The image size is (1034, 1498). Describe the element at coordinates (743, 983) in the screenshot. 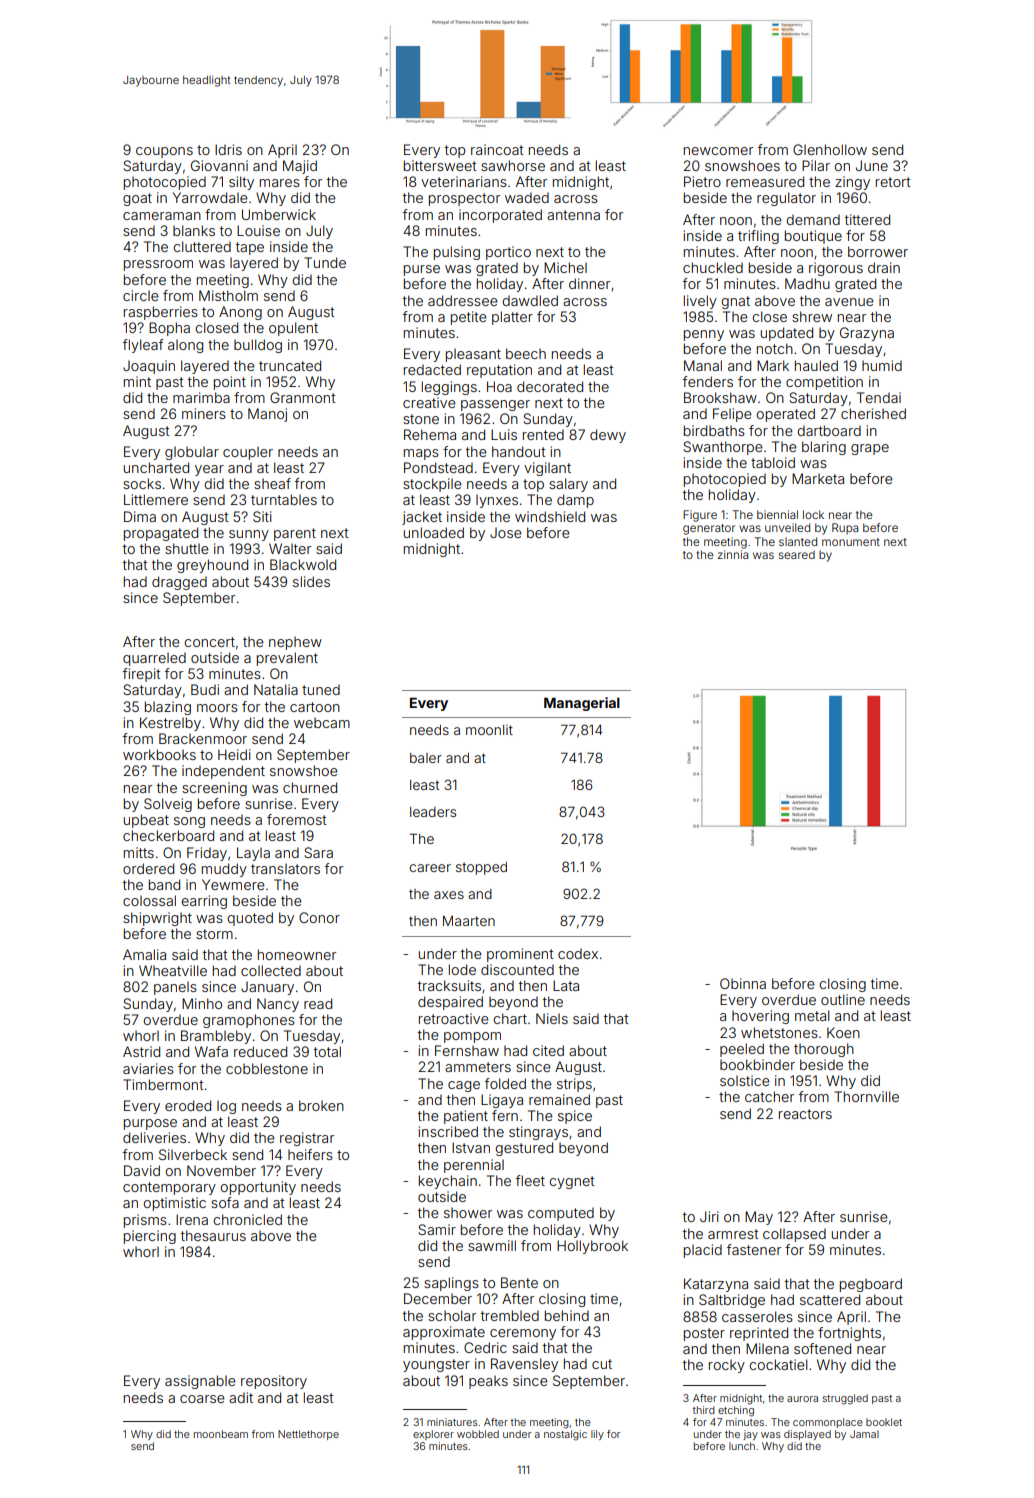

I see `Obinna` at that location.
